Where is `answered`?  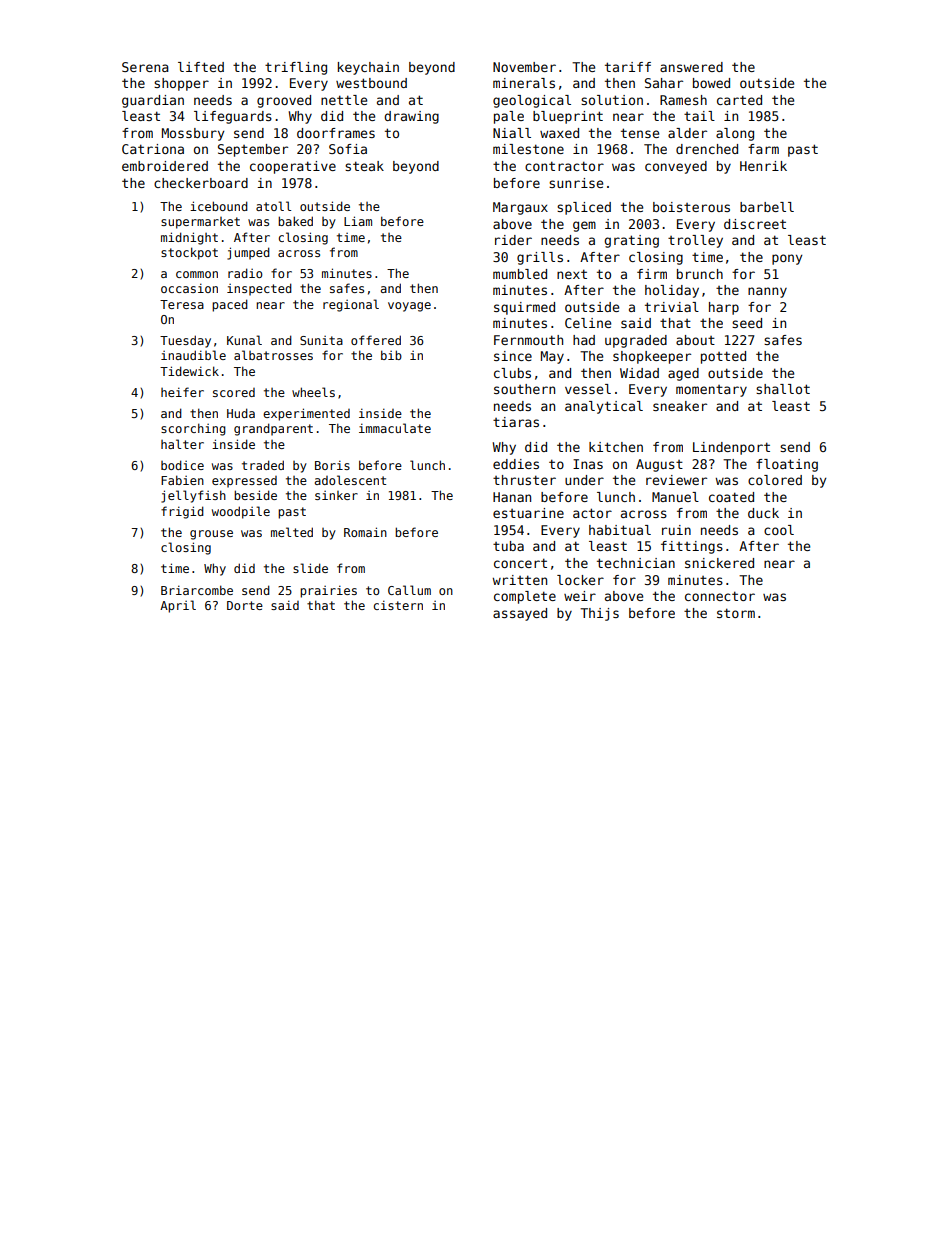 answered is located at coordinates (691, 67).
